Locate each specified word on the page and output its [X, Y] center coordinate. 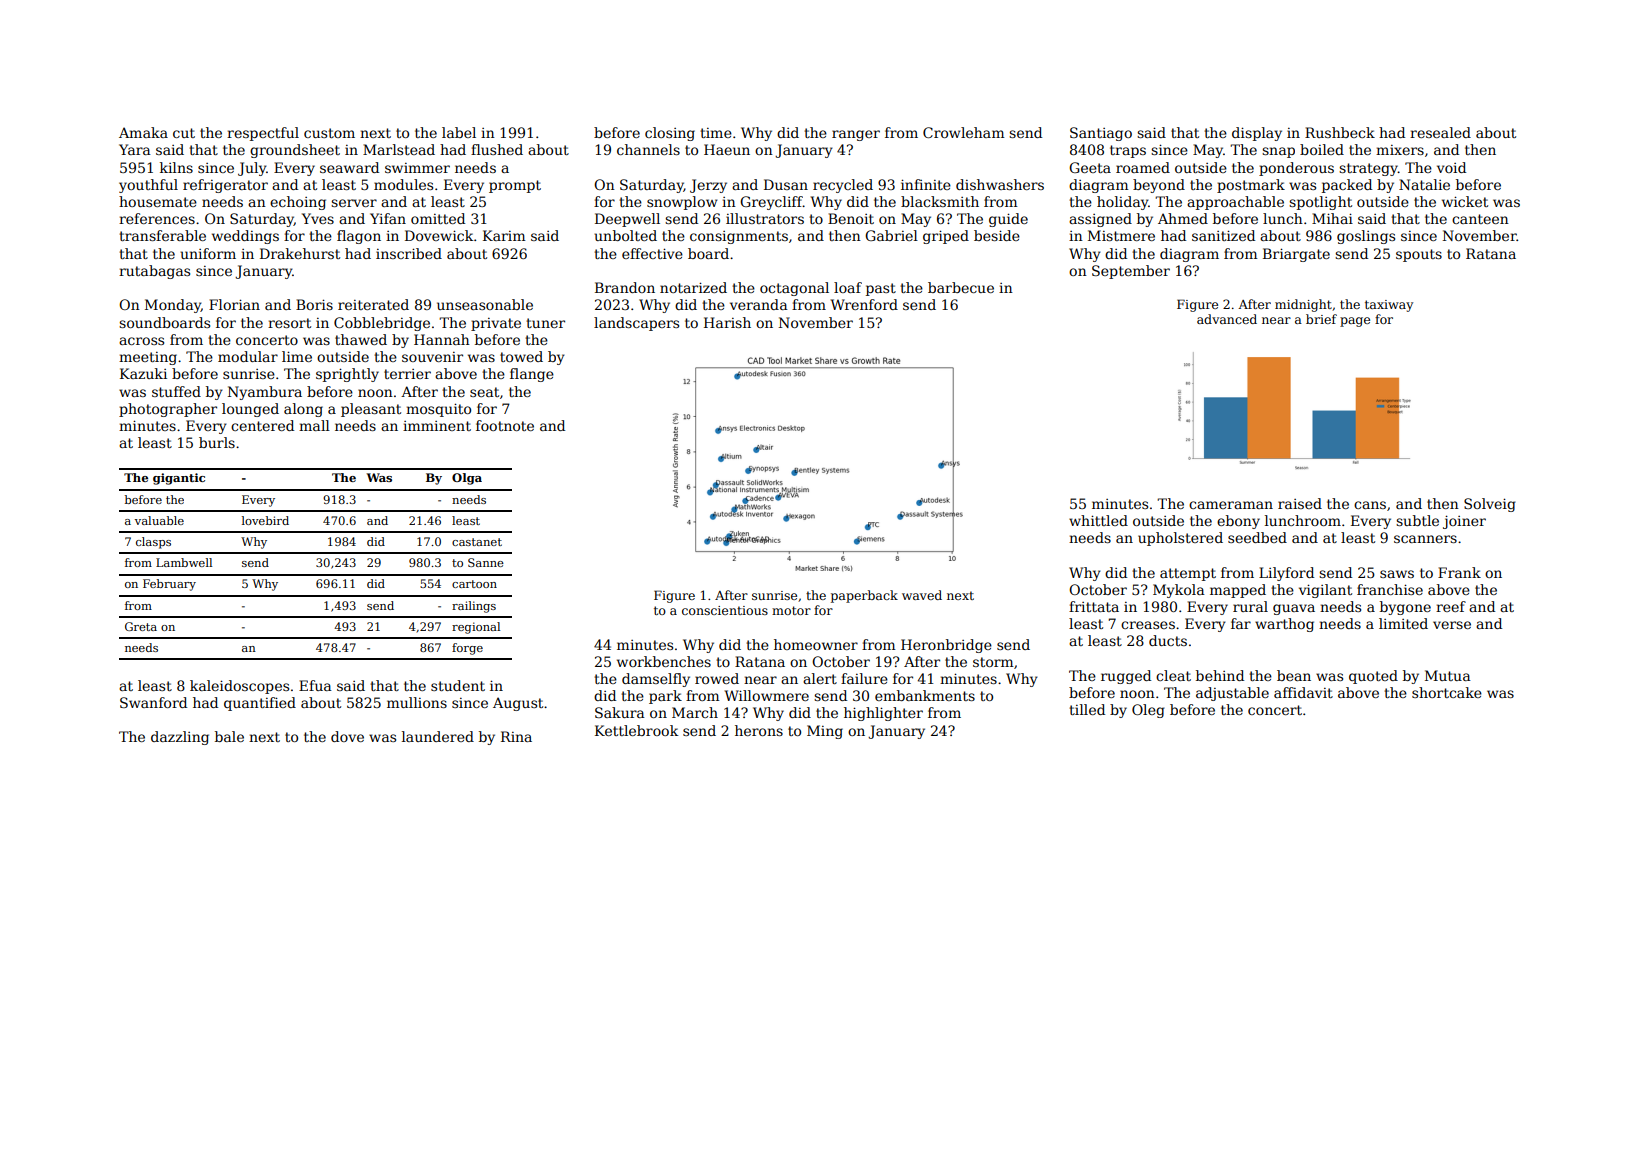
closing [670, 134]
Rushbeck [1340, 132]
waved [922, 595]
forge [467, 649]
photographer [168, 410]
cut [184, 133]
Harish [727, 322]
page [1355, 322]
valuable [159, 520]
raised [1300, 503]
